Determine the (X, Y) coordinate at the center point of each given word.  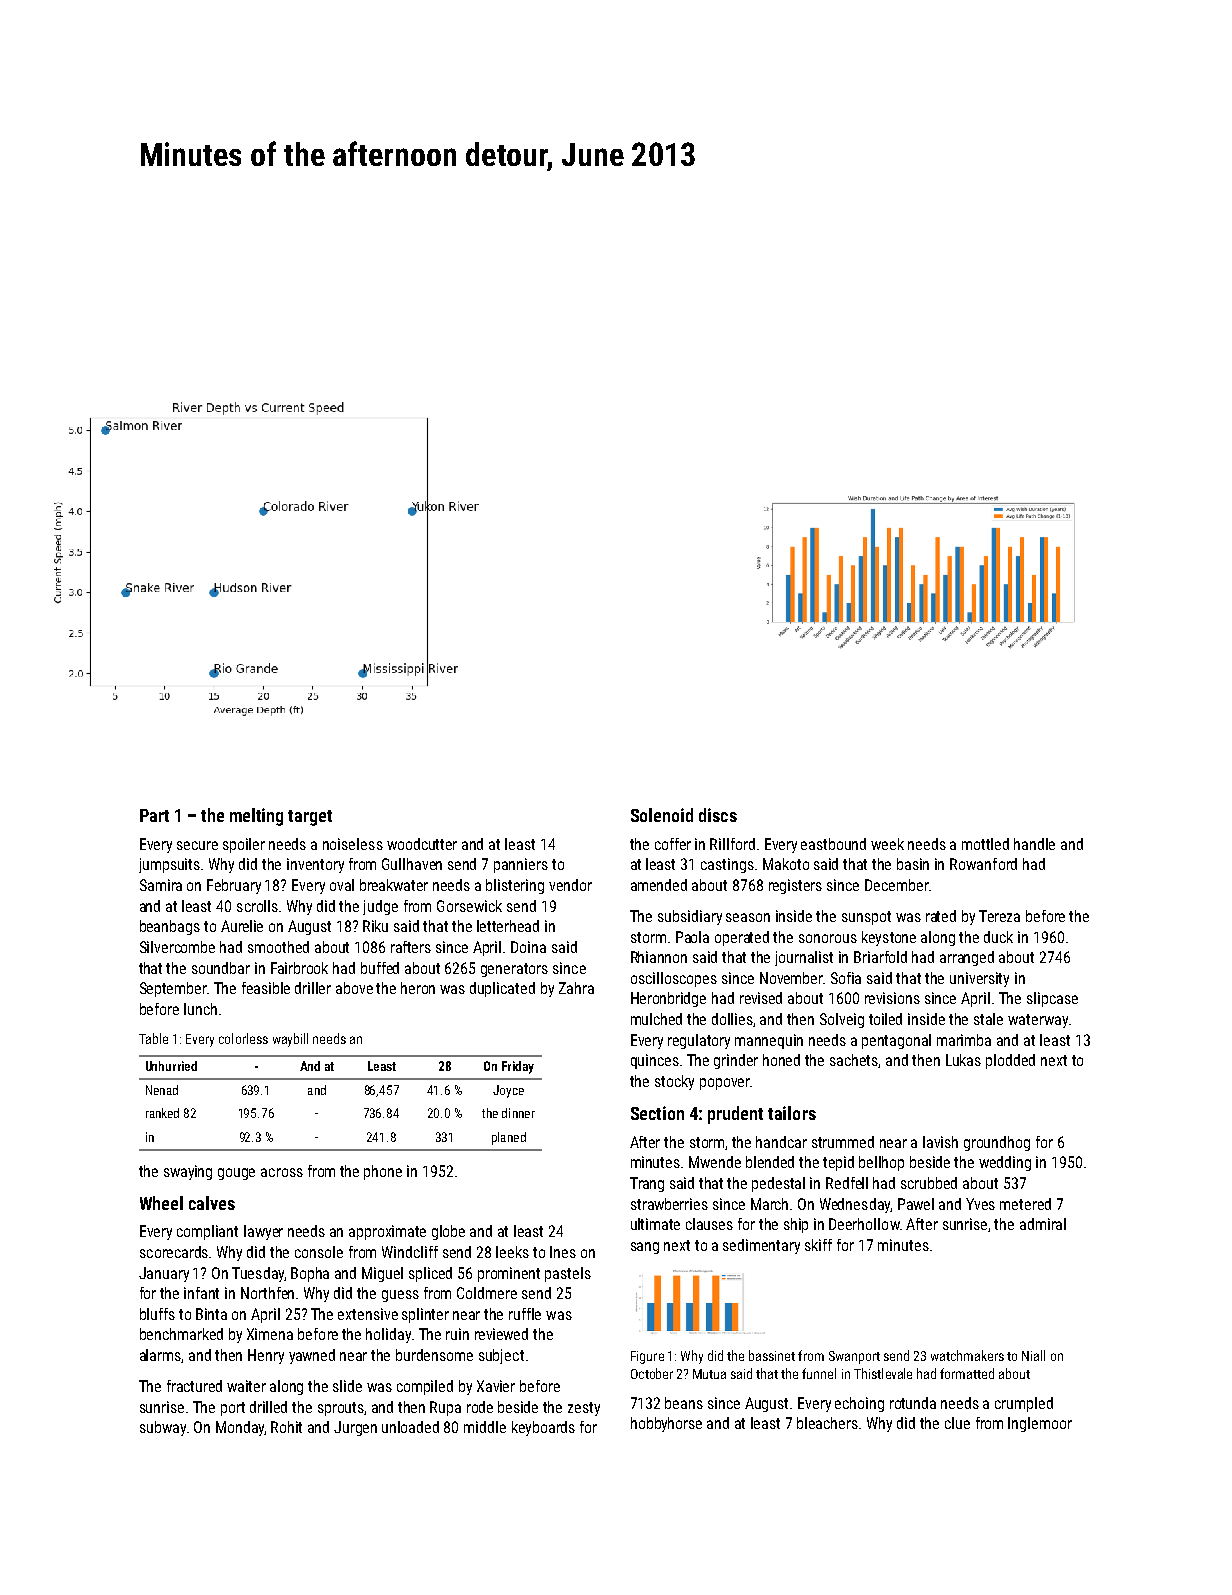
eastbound (833, 844)
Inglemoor (1040, 1424)
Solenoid (662, 815)
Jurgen (355, 1428)
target (310, 818)
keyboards (543, 1428)
